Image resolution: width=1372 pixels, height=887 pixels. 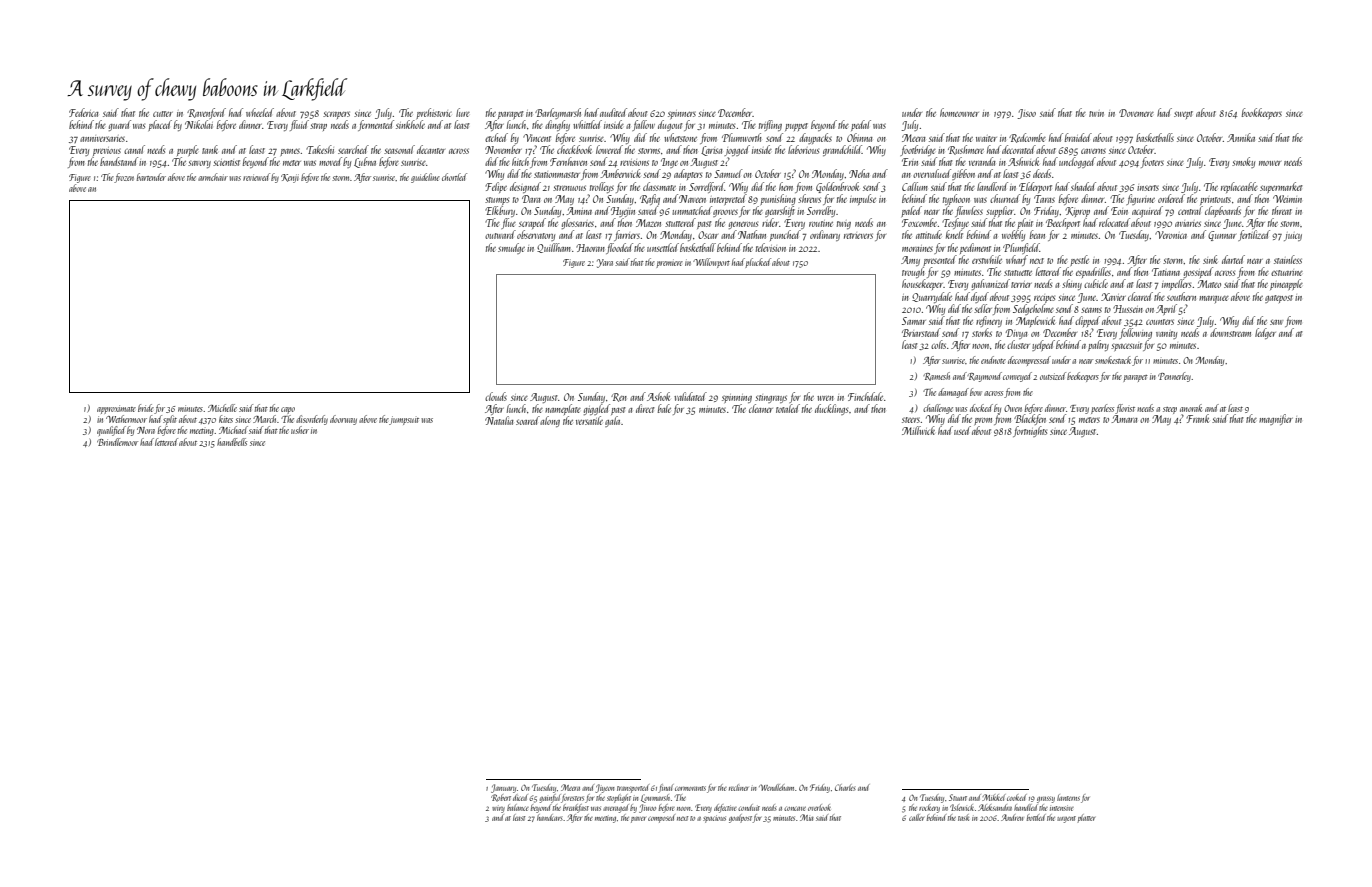 What do you see at coordinates (842, 150) in the screenshot?
I see `grandchild` at bounding box center [842, 150].
